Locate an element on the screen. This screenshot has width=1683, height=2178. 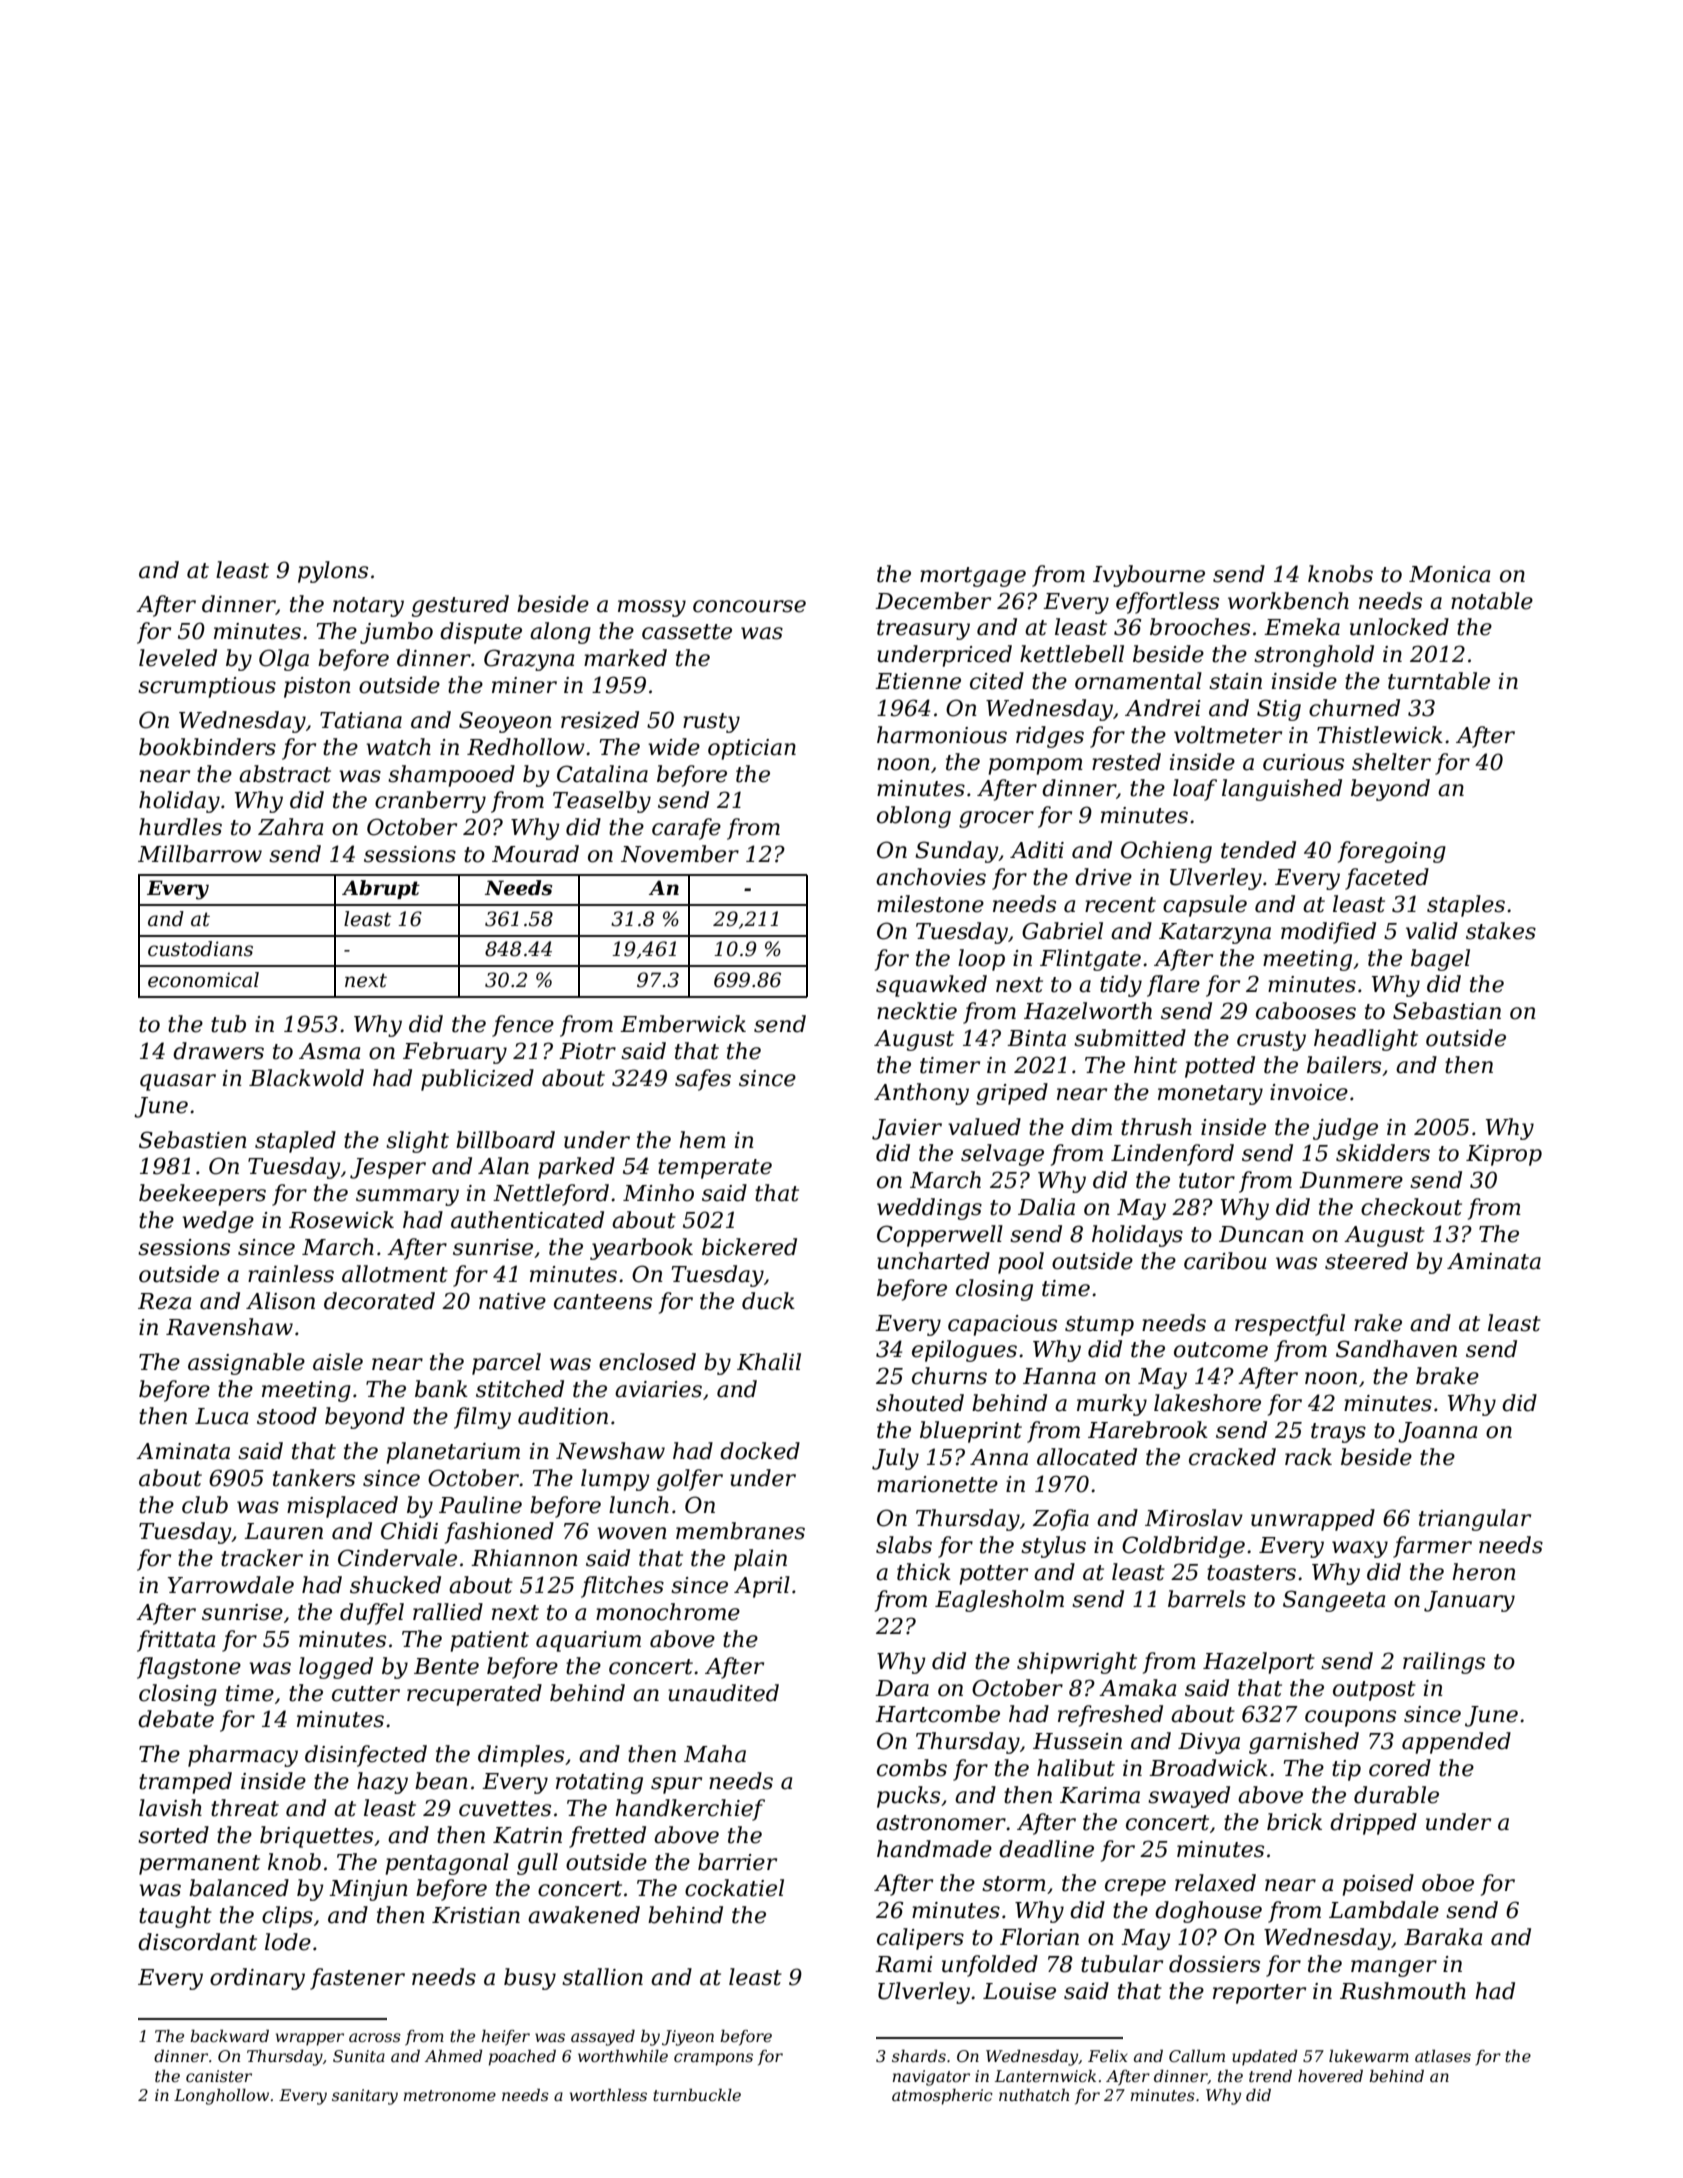
woven is located at coordinates (632, 1533).
